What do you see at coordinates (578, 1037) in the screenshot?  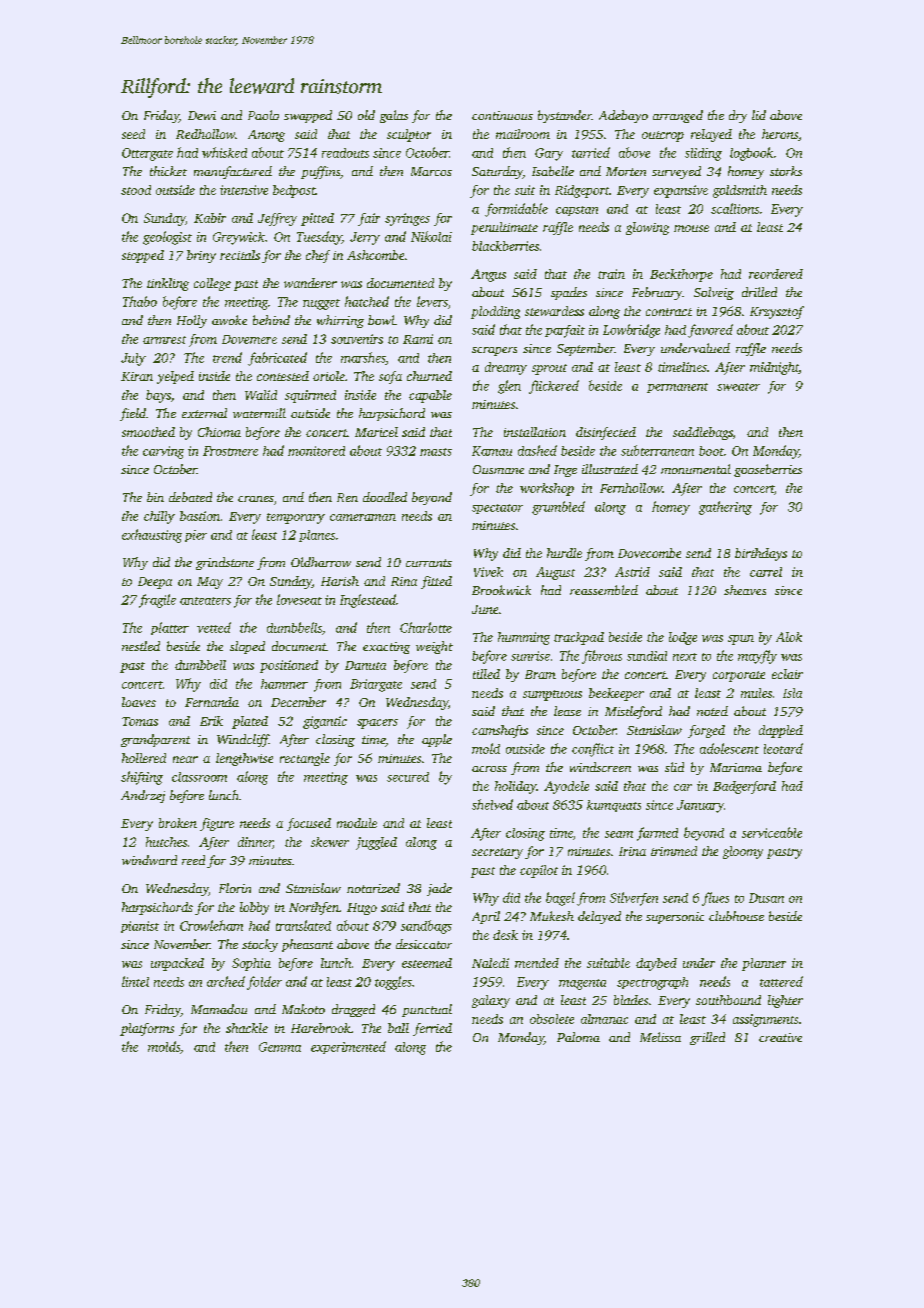 I see `Paloma` at bounding box center [578, 1037].
